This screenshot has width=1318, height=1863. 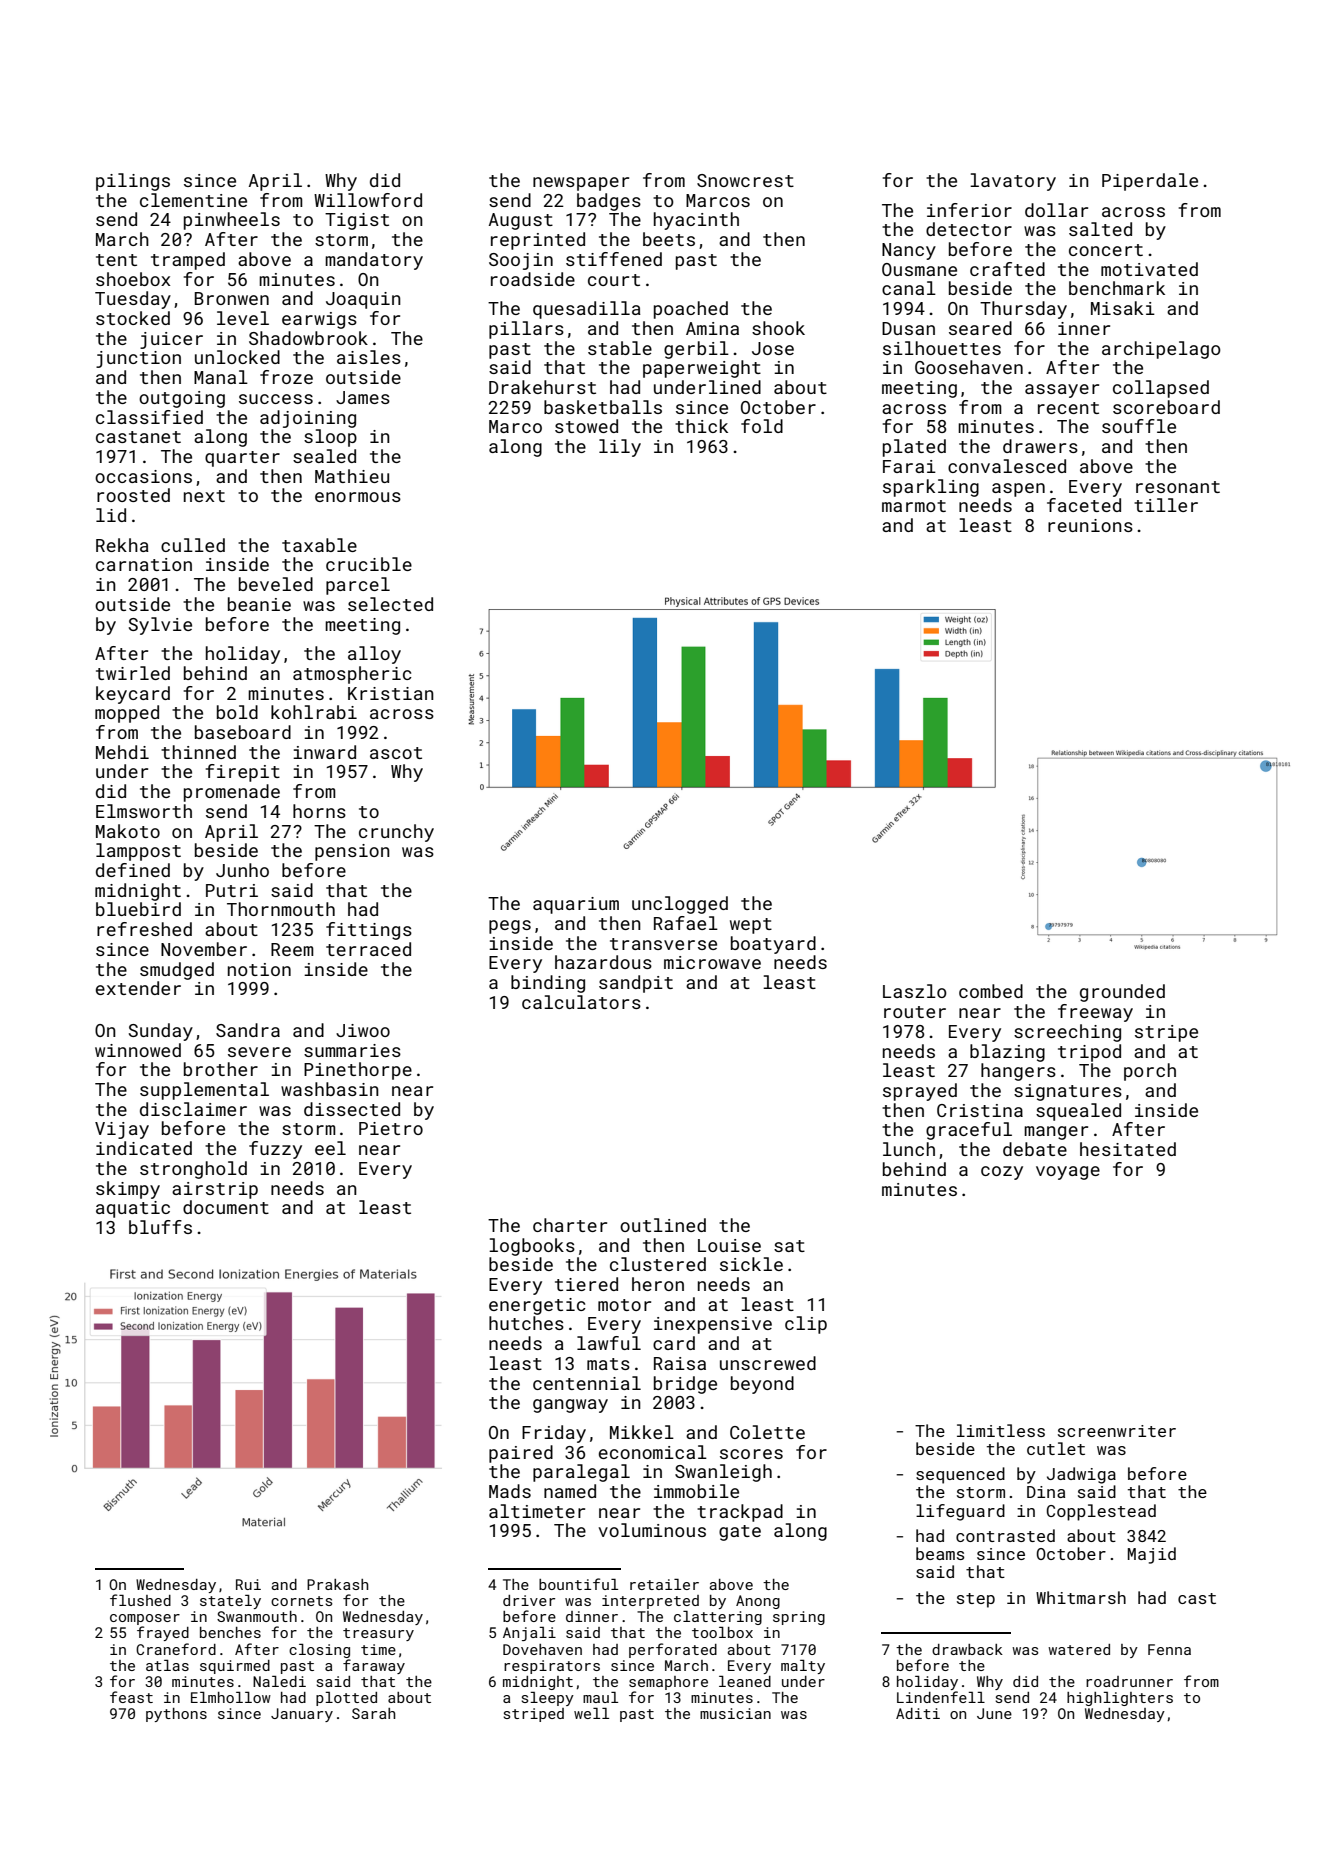 What do you see at coordinates (358, 1071) in the screenshot?
I see `Pinethorpe` at bounding box center [358, 1071].
